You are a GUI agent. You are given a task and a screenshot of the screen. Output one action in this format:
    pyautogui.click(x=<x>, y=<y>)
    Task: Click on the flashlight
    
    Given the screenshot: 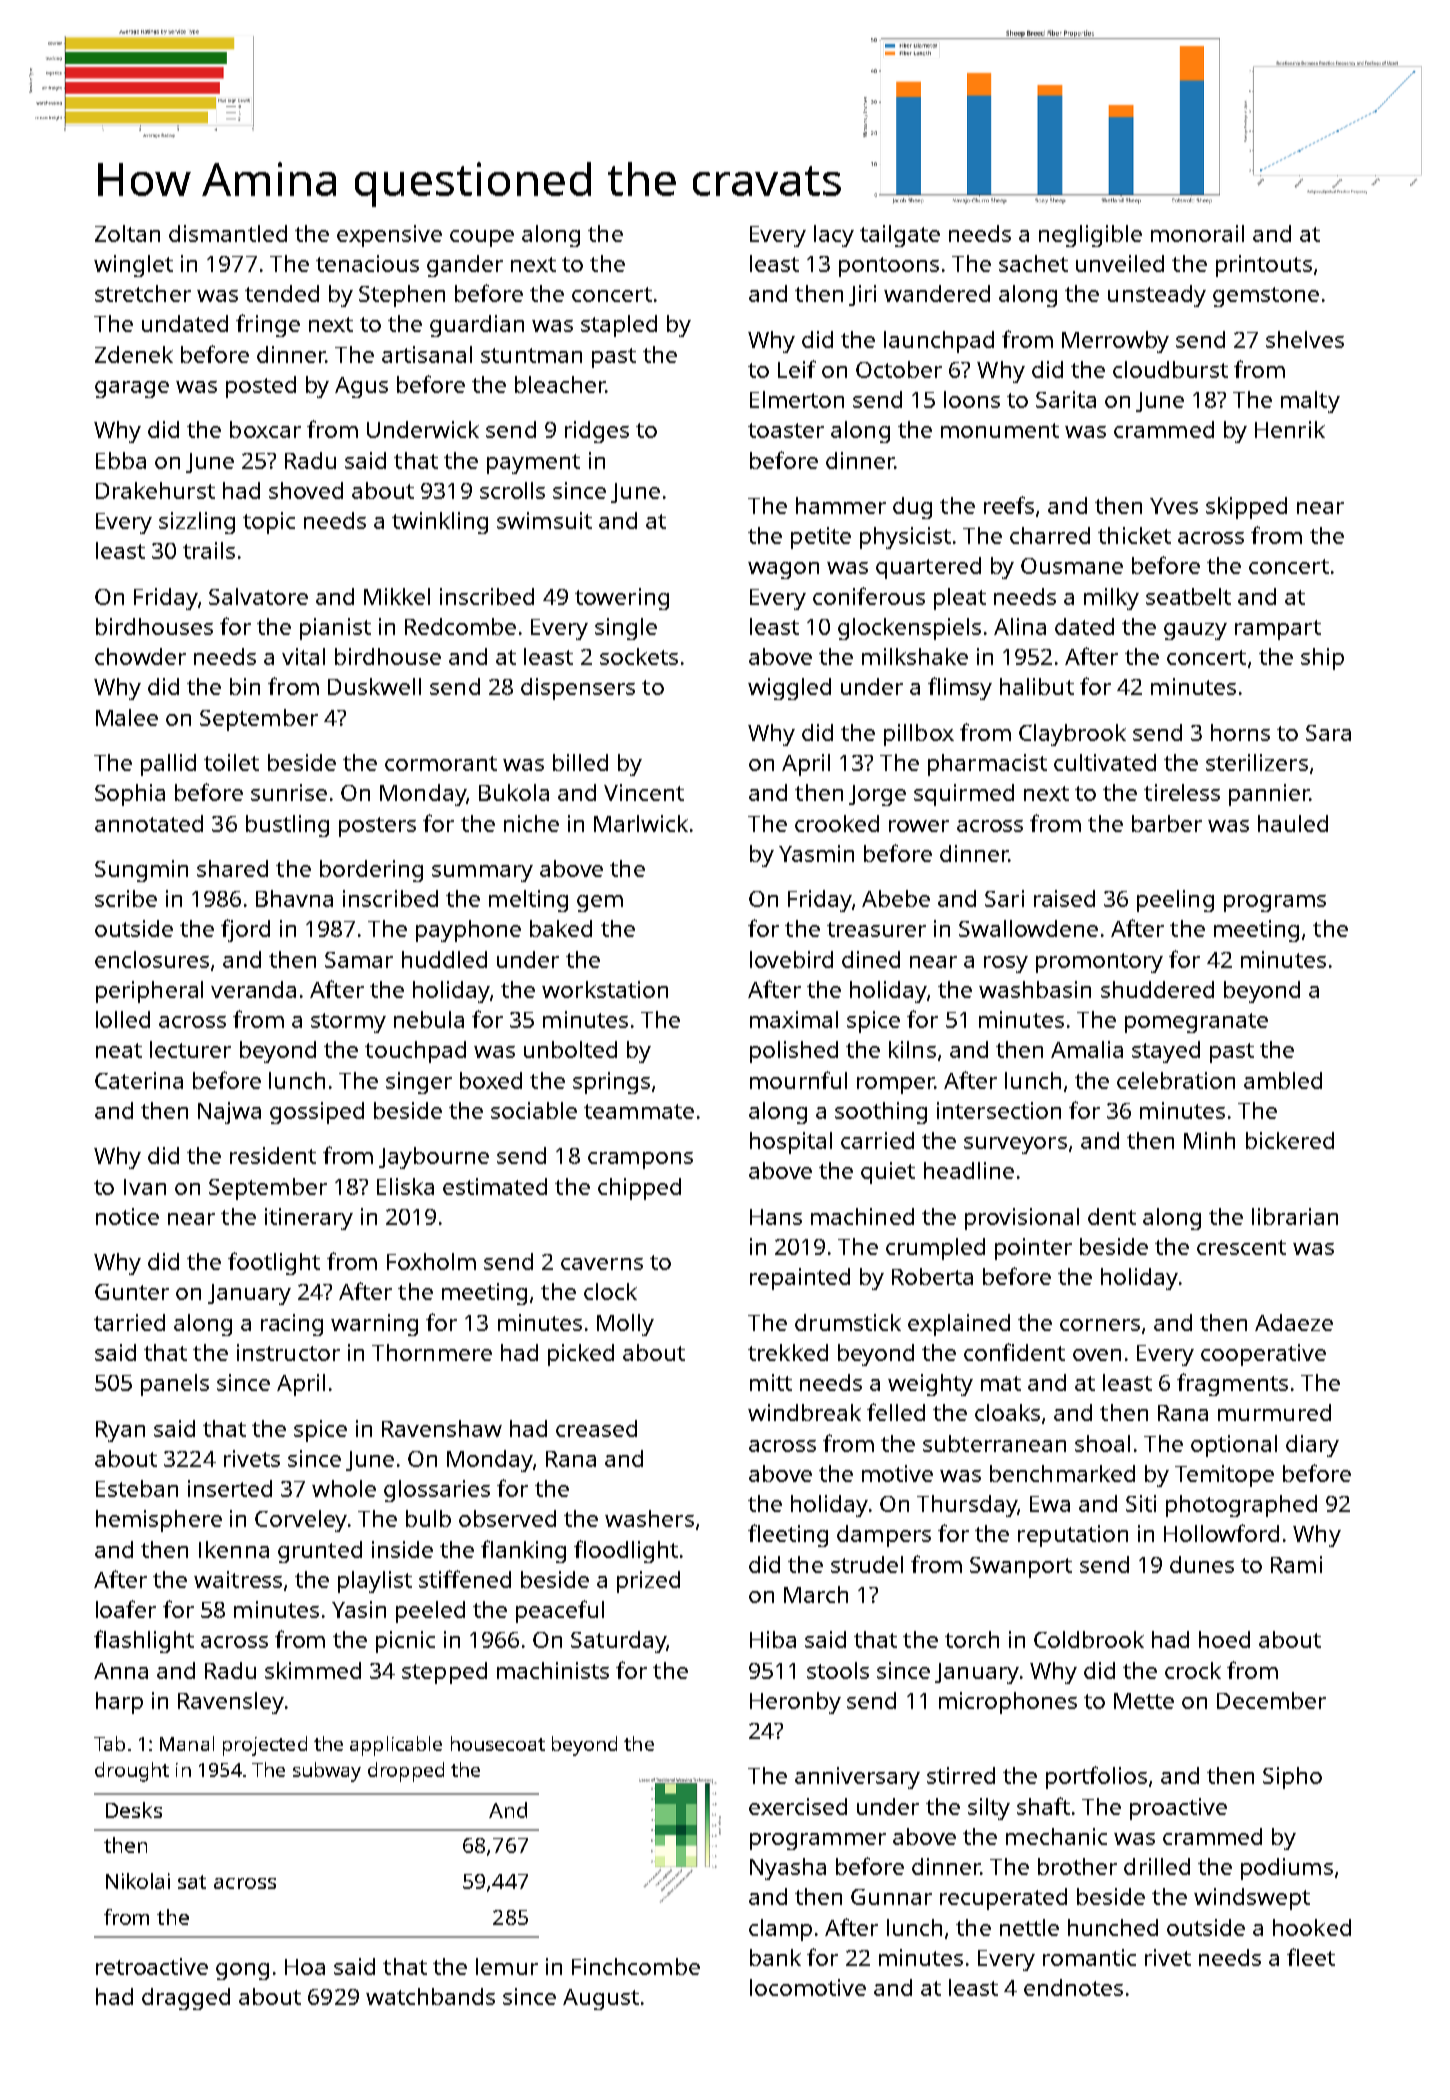 What is the action you would take?
    pyautogui.click(x=144, y=1641)
